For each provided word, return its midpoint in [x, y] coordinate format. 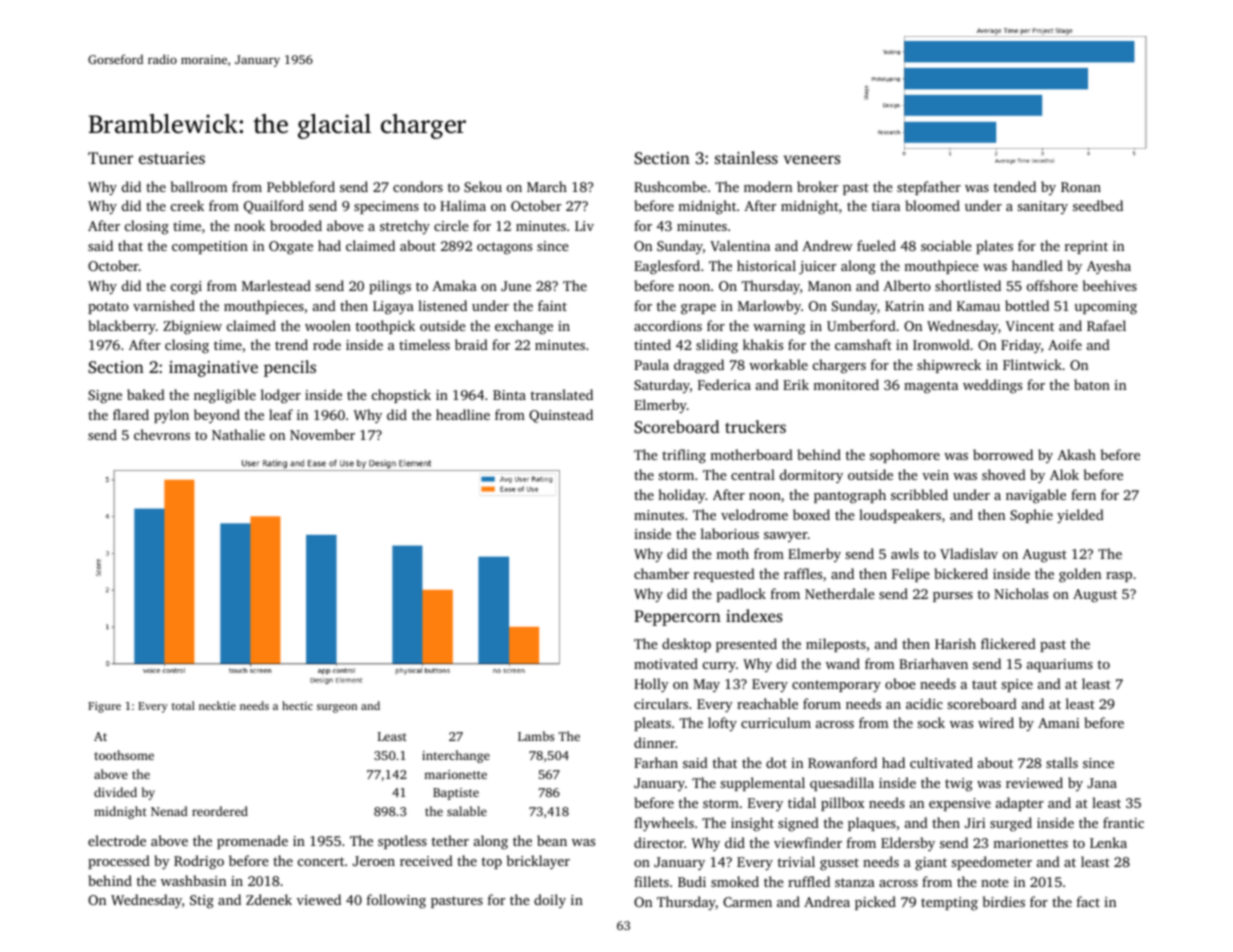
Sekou [483, 186]
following [396, 901]
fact [1088, 901]
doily [550, 901]
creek [187, 205]
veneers [812, 159]
